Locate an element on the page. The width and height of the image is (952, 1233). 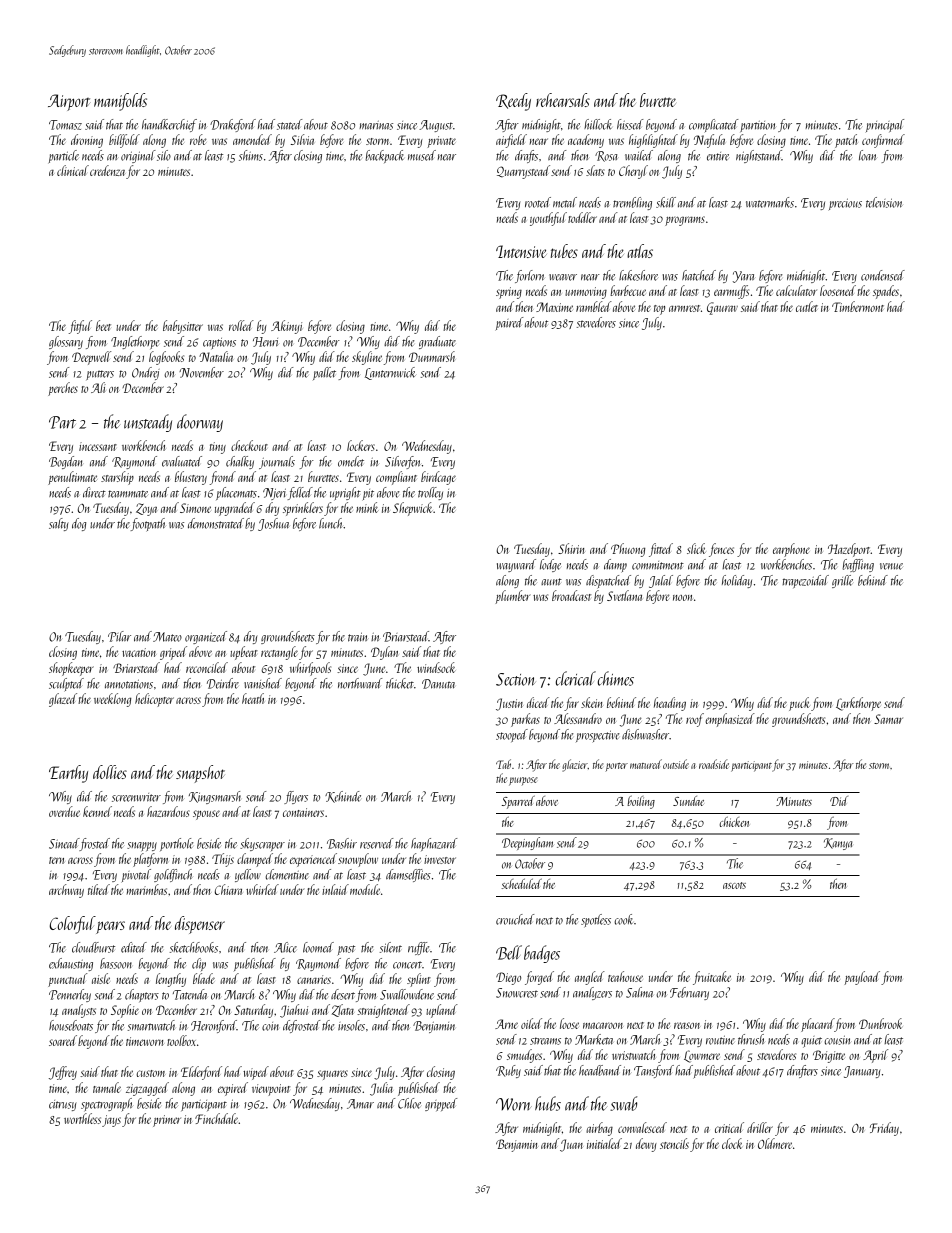
ascots is located at coordinates (734, 885).
